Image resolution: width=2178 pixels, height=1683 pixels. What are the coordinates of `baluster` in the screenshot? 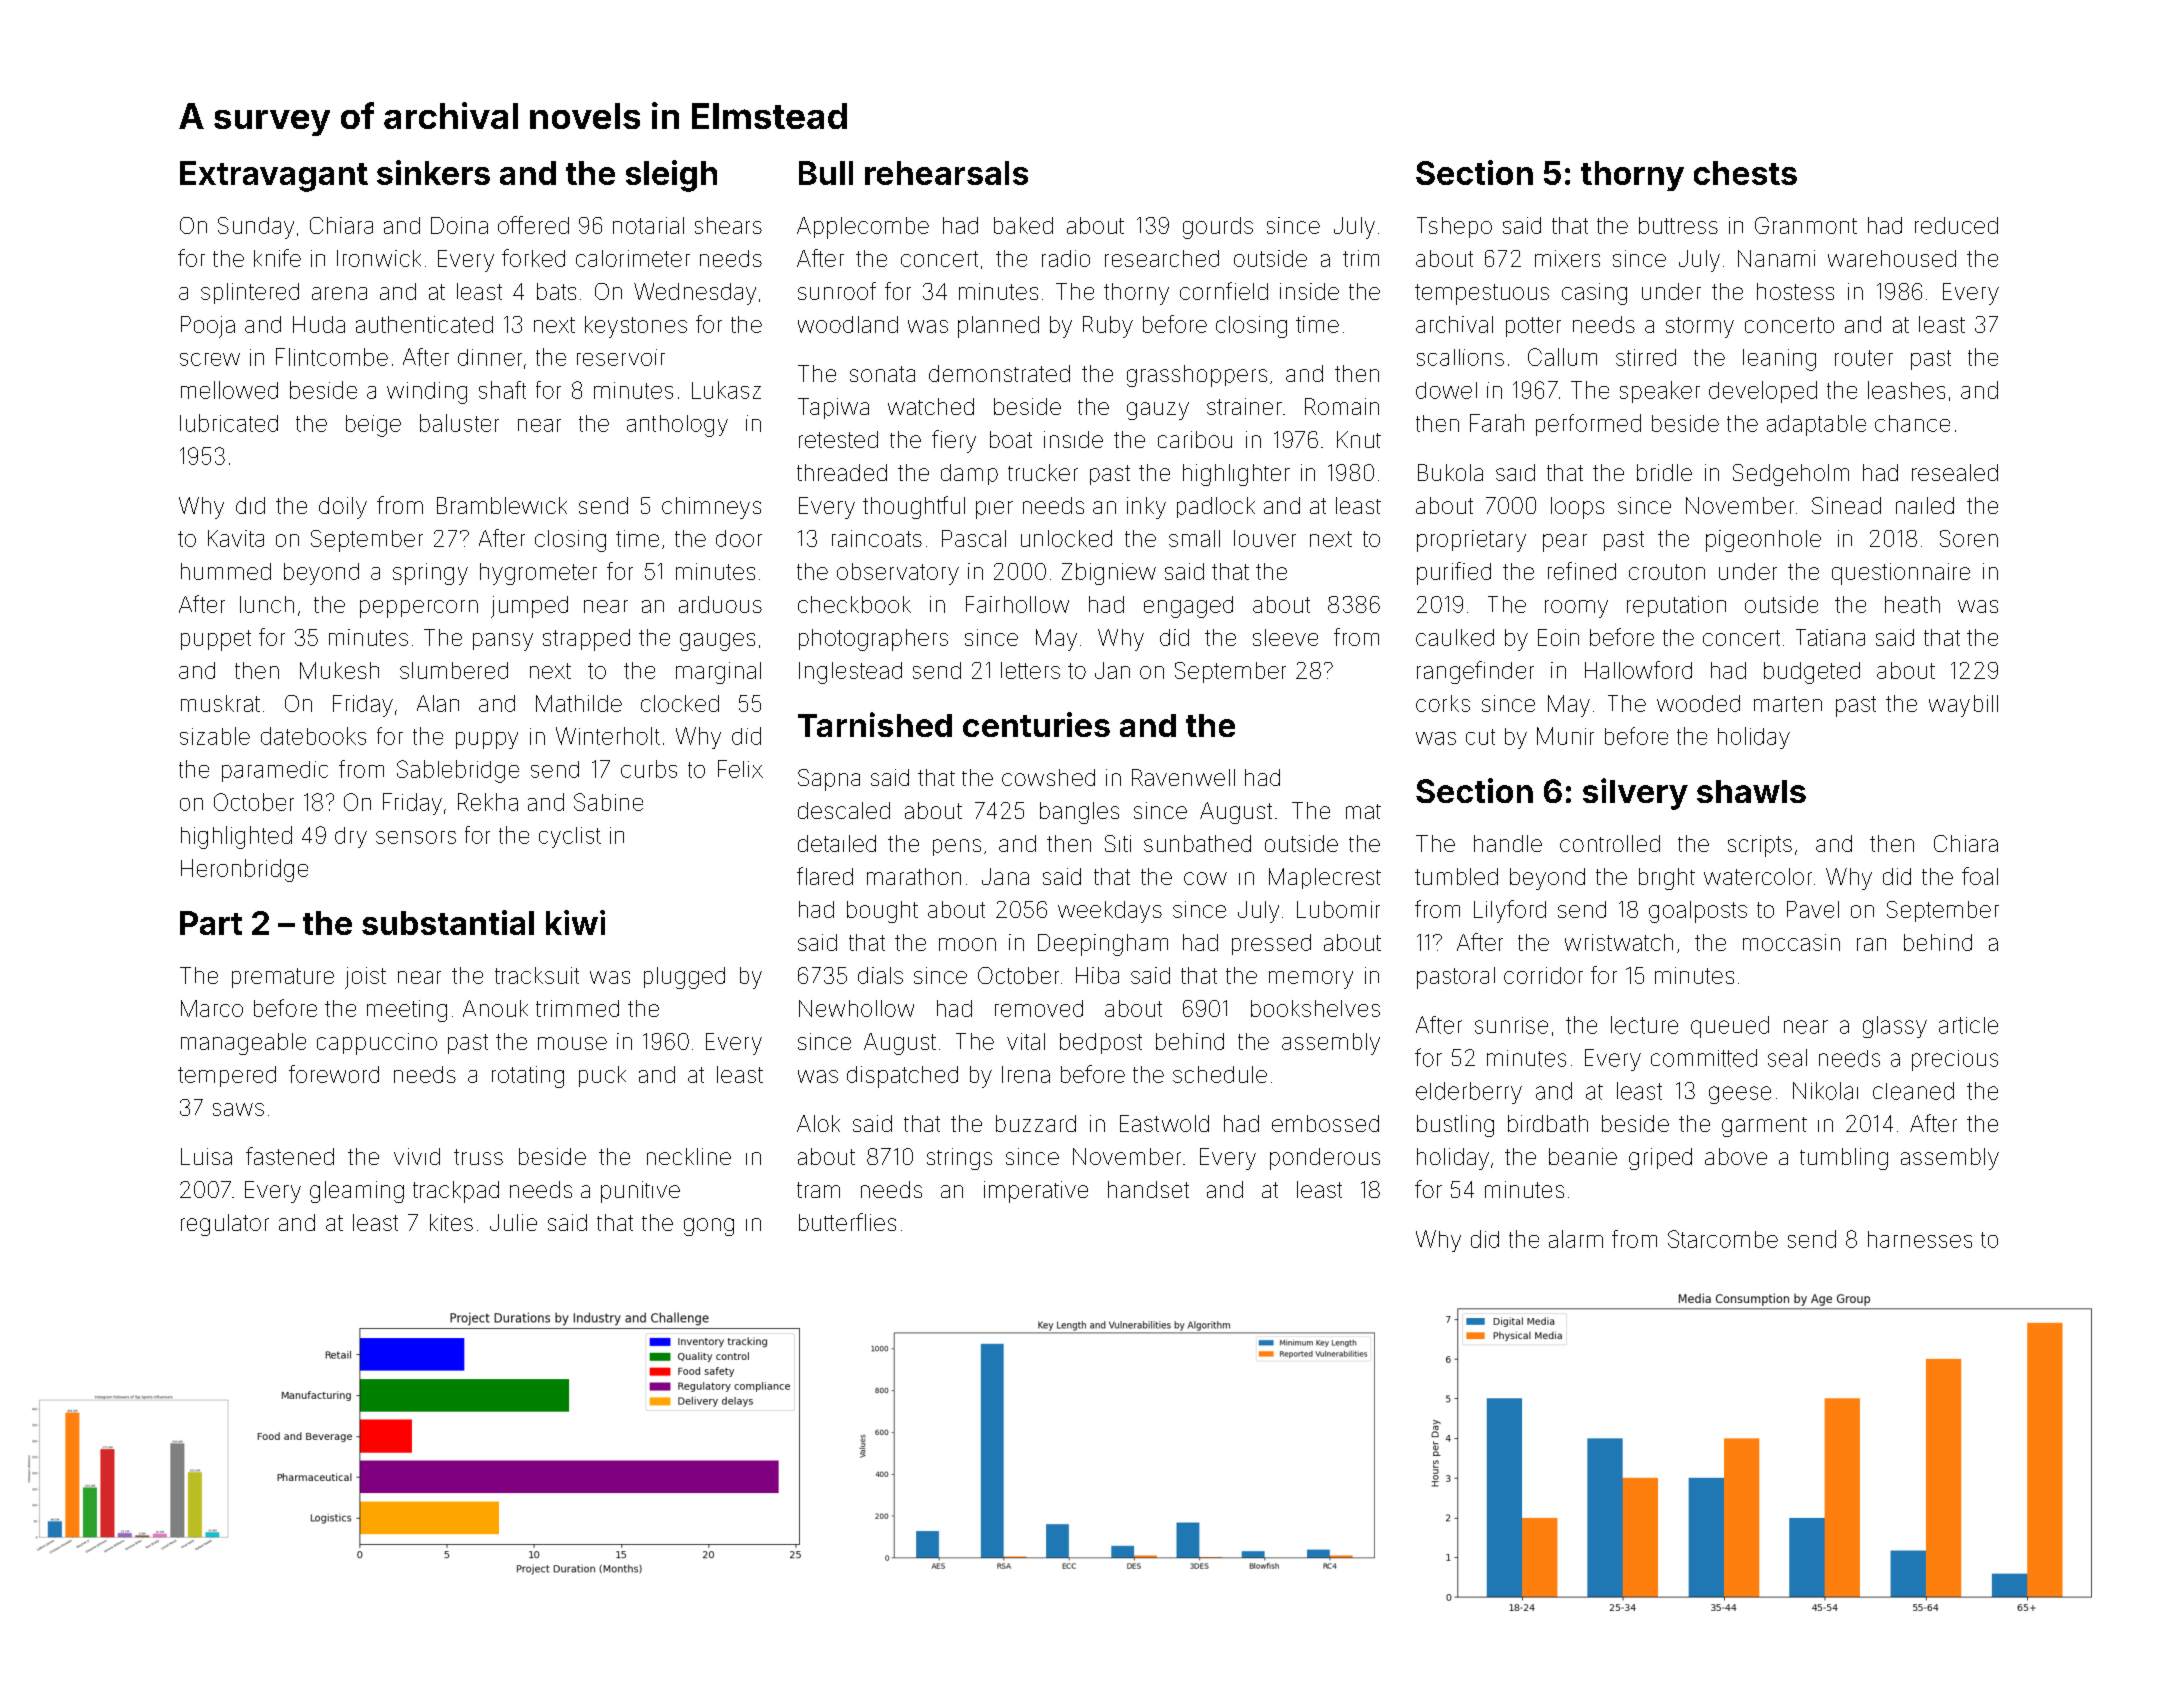 It's located at (459, 423).
